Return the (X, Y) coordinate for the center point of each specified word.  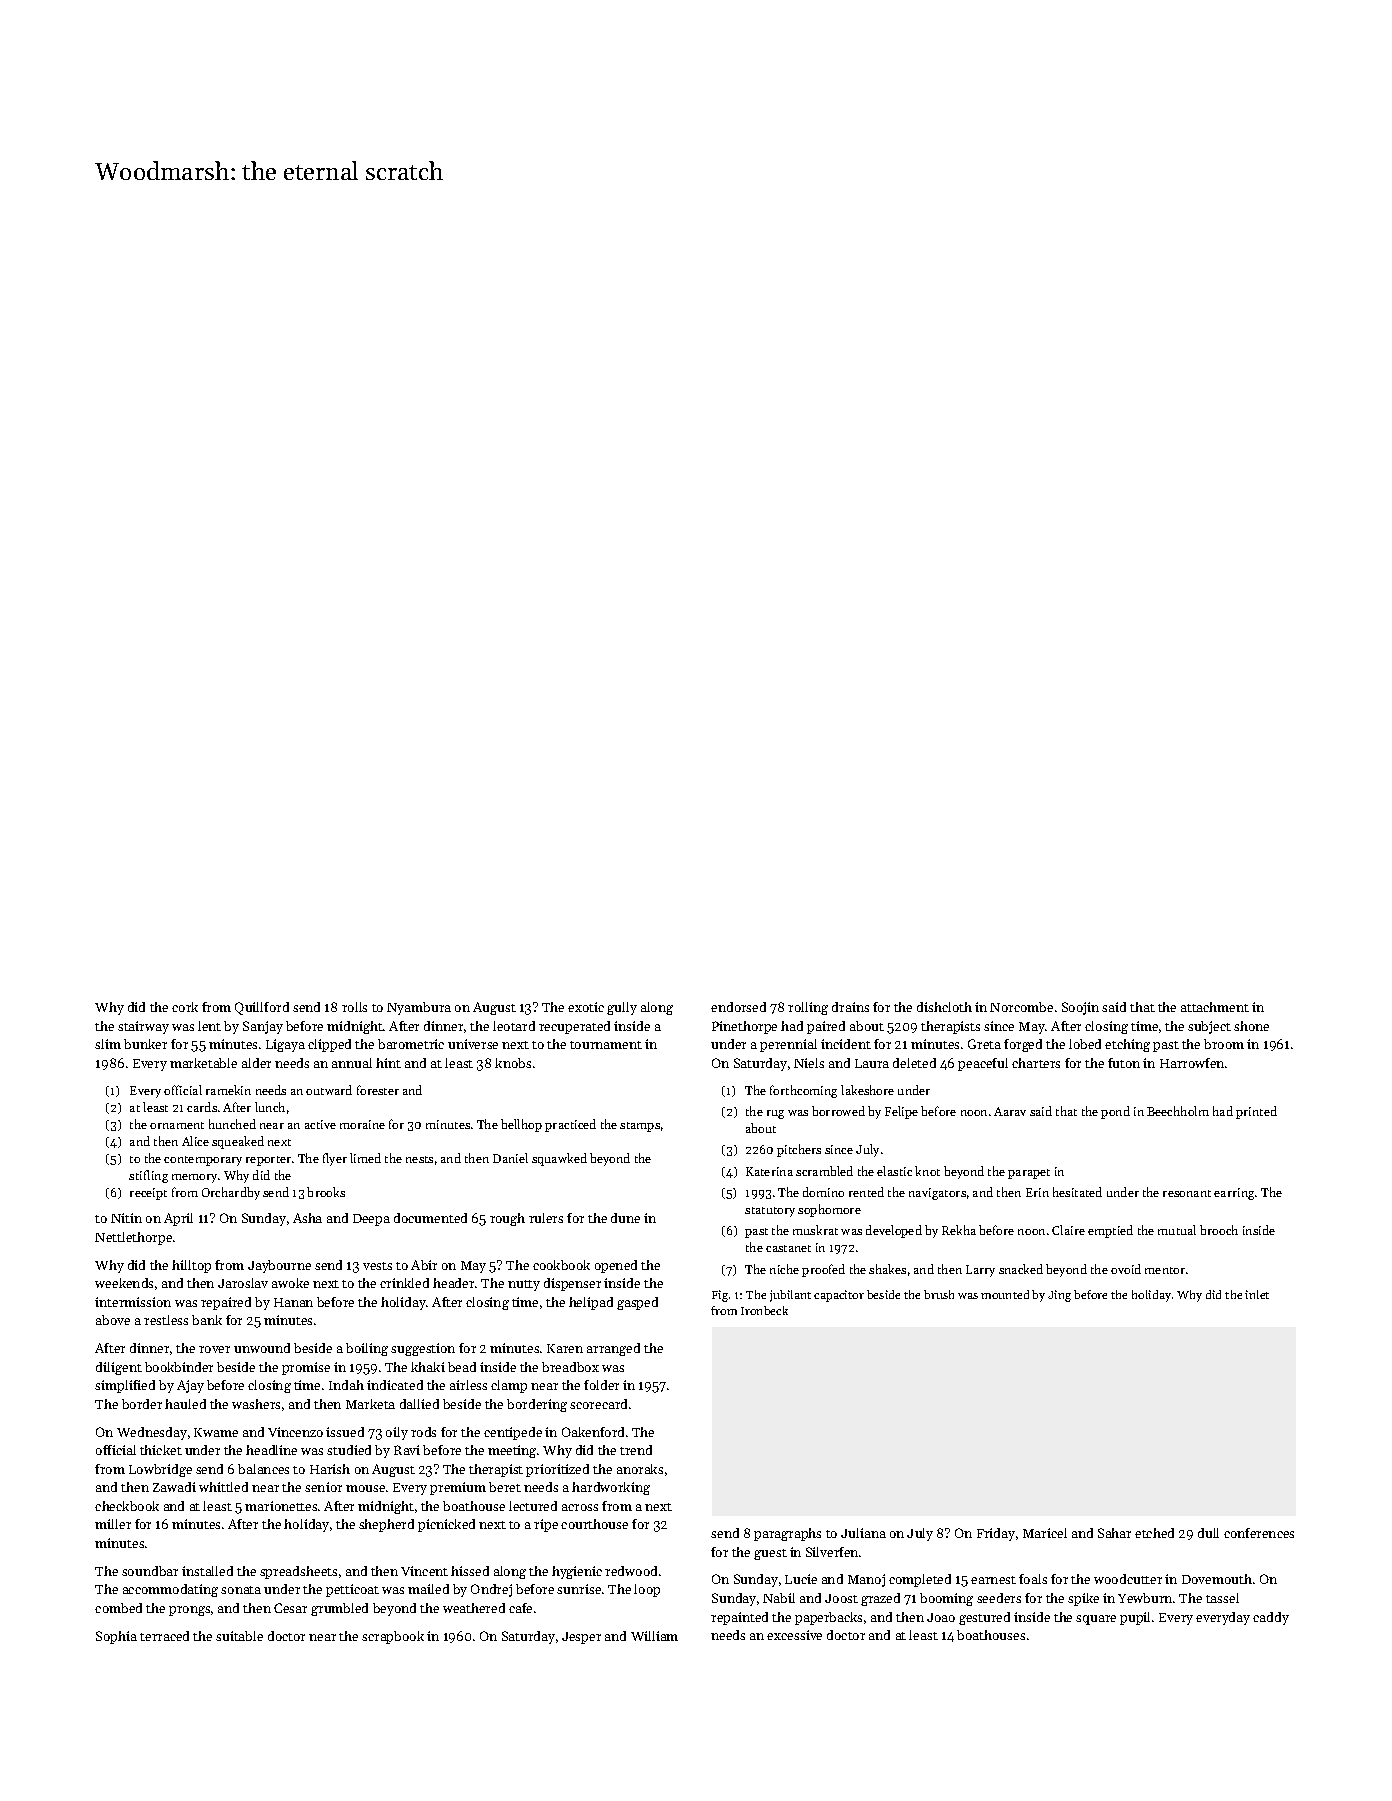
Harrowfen (1192, 1063)
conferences (1259, 1533)
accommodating (170, 1590)
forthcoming (803, 1091)
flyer (335, 1159)
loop (647, 1590)
